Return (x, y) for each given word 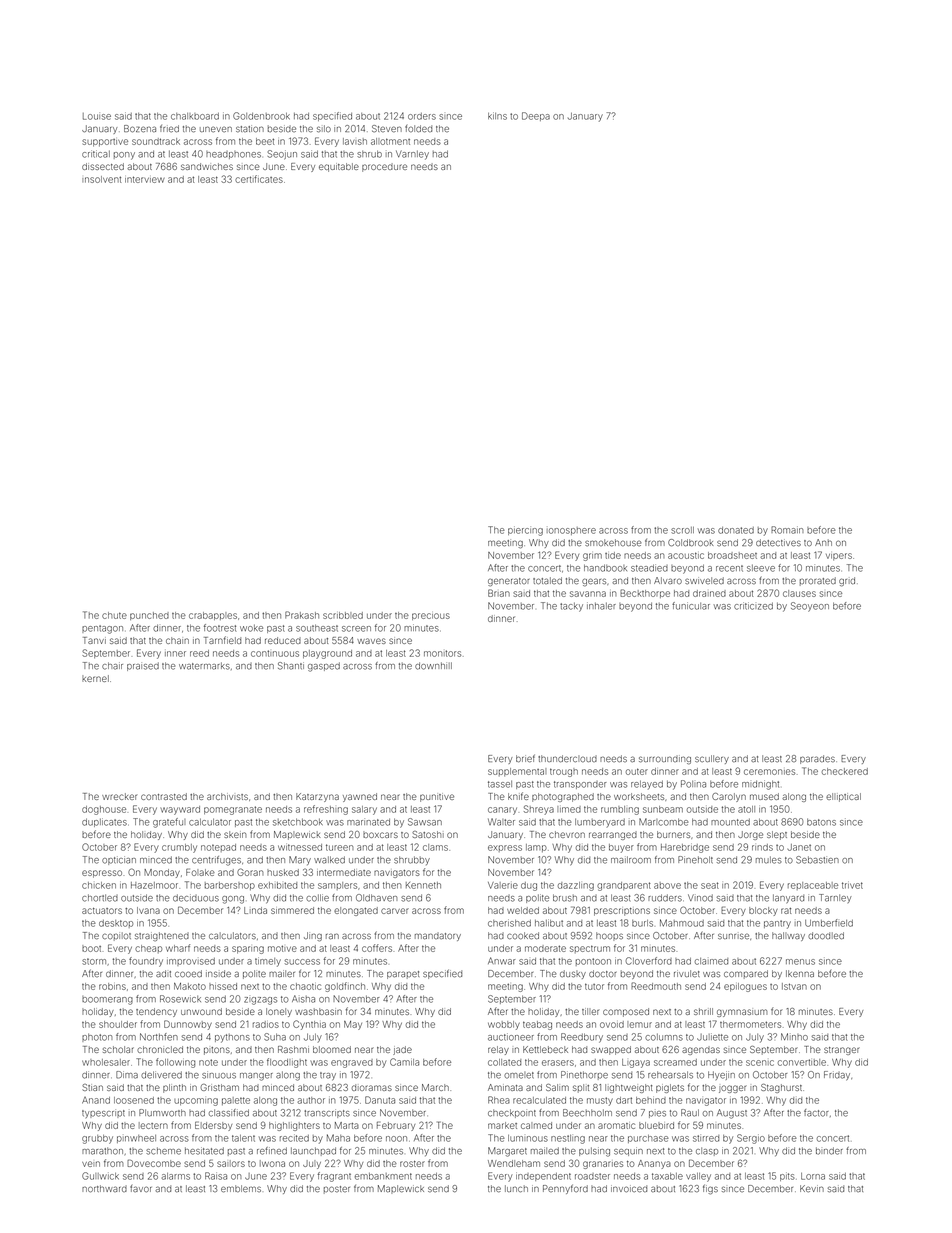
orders (422, 116)
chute (114, 615)
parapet (403, 975)
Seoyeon (810, 607)
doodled (826, 936)
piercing (525, 531)
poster (337, 1190)
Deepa (536, 116)
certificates (259, 179)
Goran (250, 872)
